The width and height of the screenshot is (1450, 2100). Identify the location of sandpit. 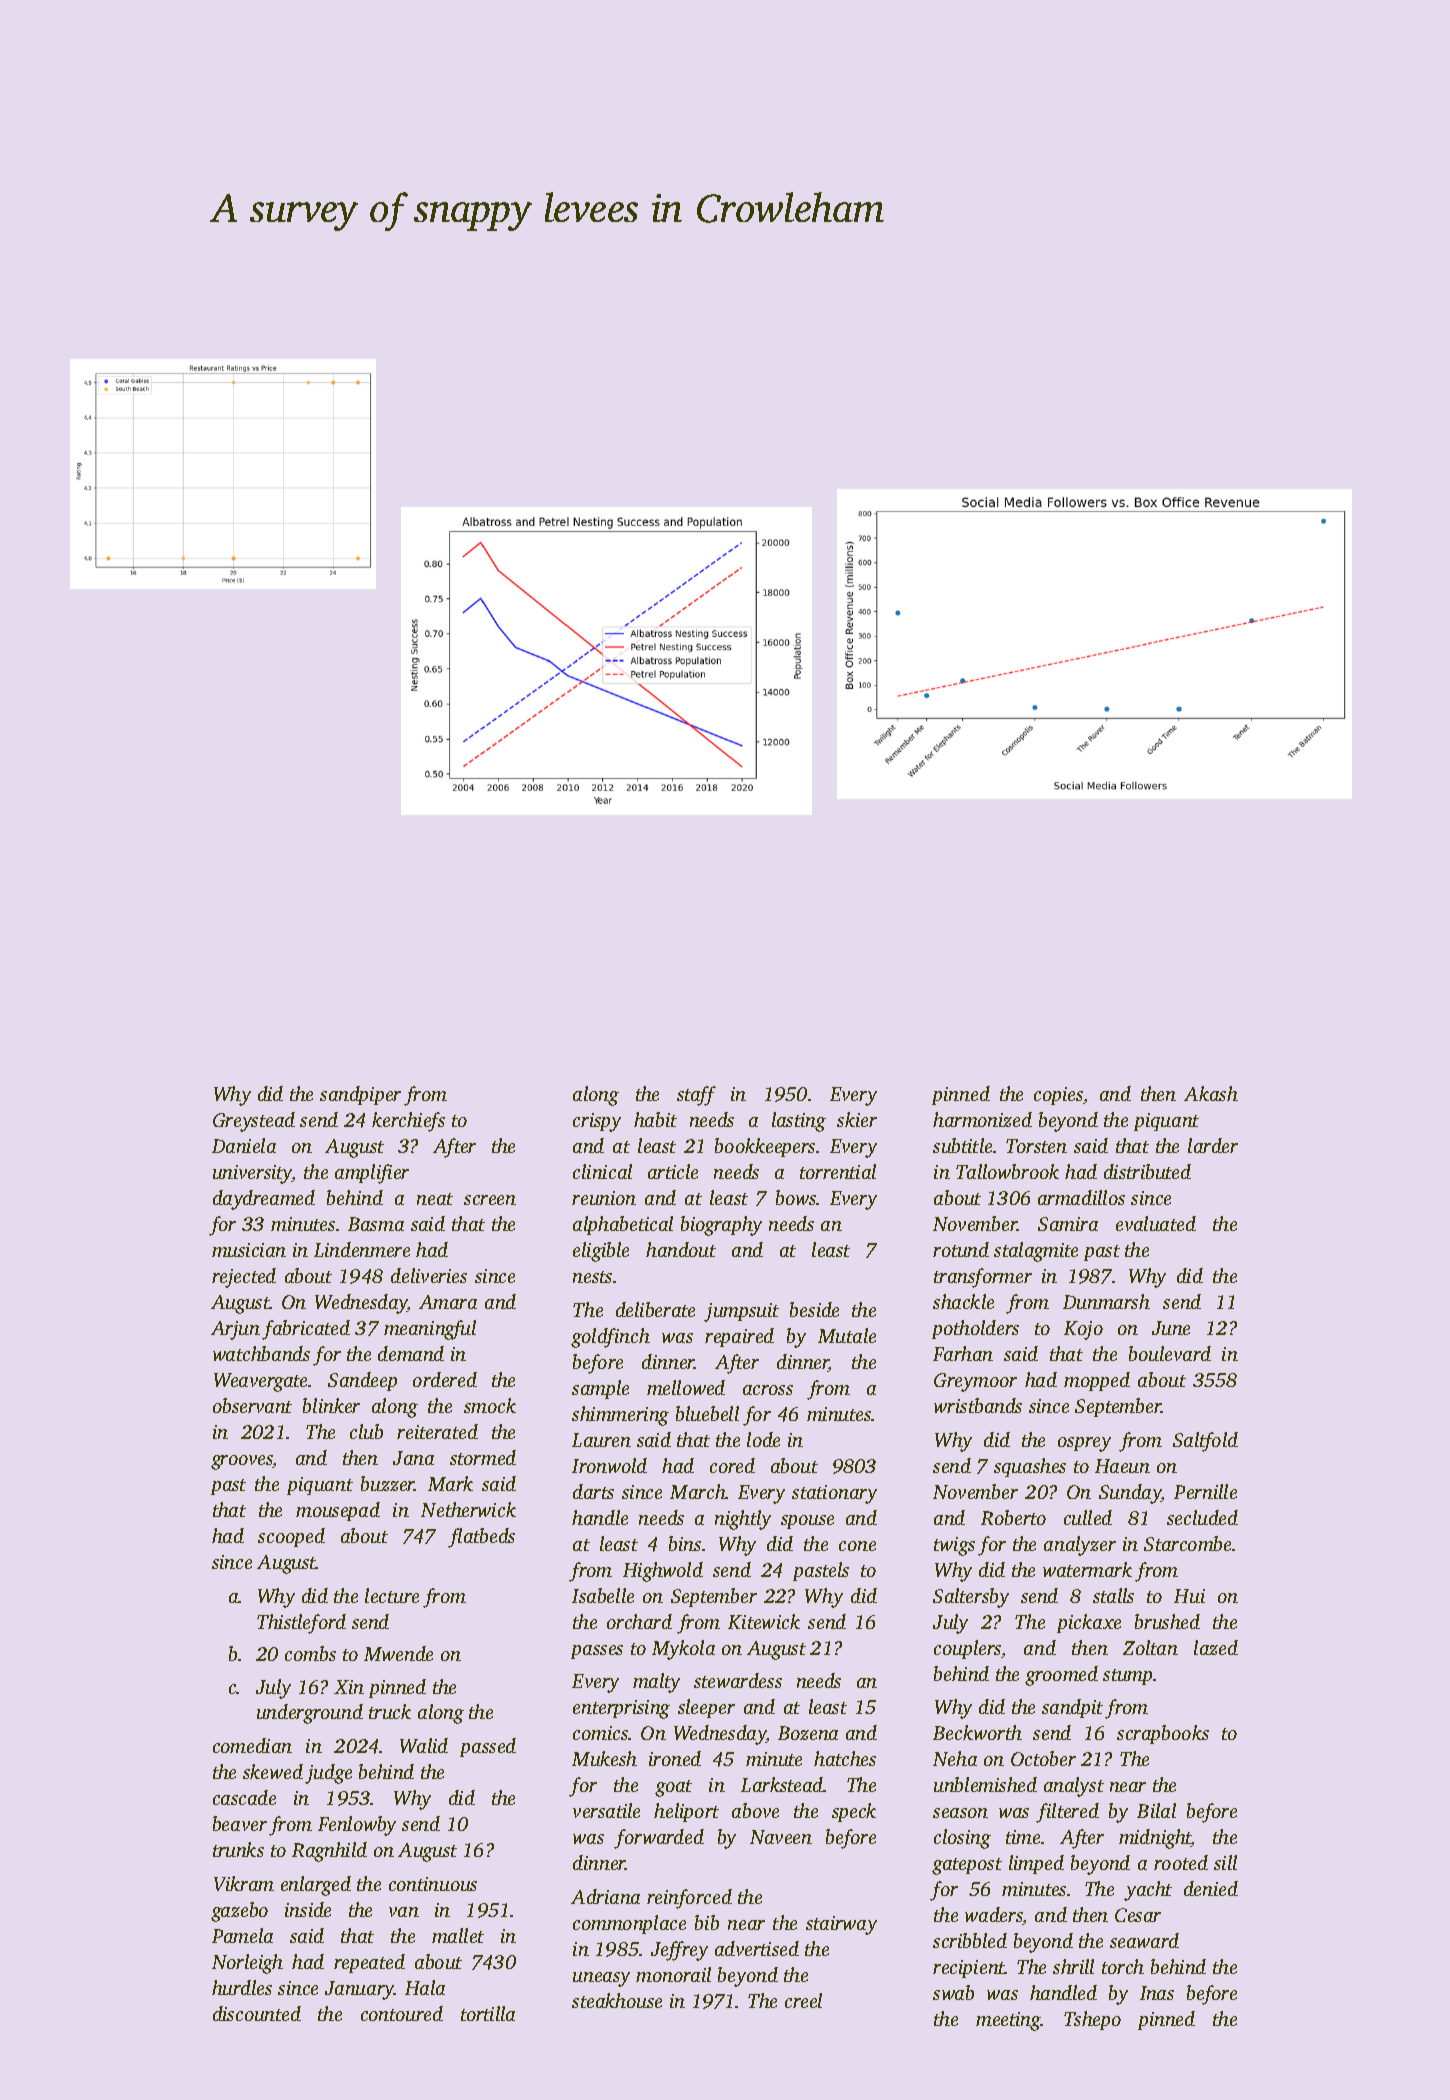
(1072, 1708).
